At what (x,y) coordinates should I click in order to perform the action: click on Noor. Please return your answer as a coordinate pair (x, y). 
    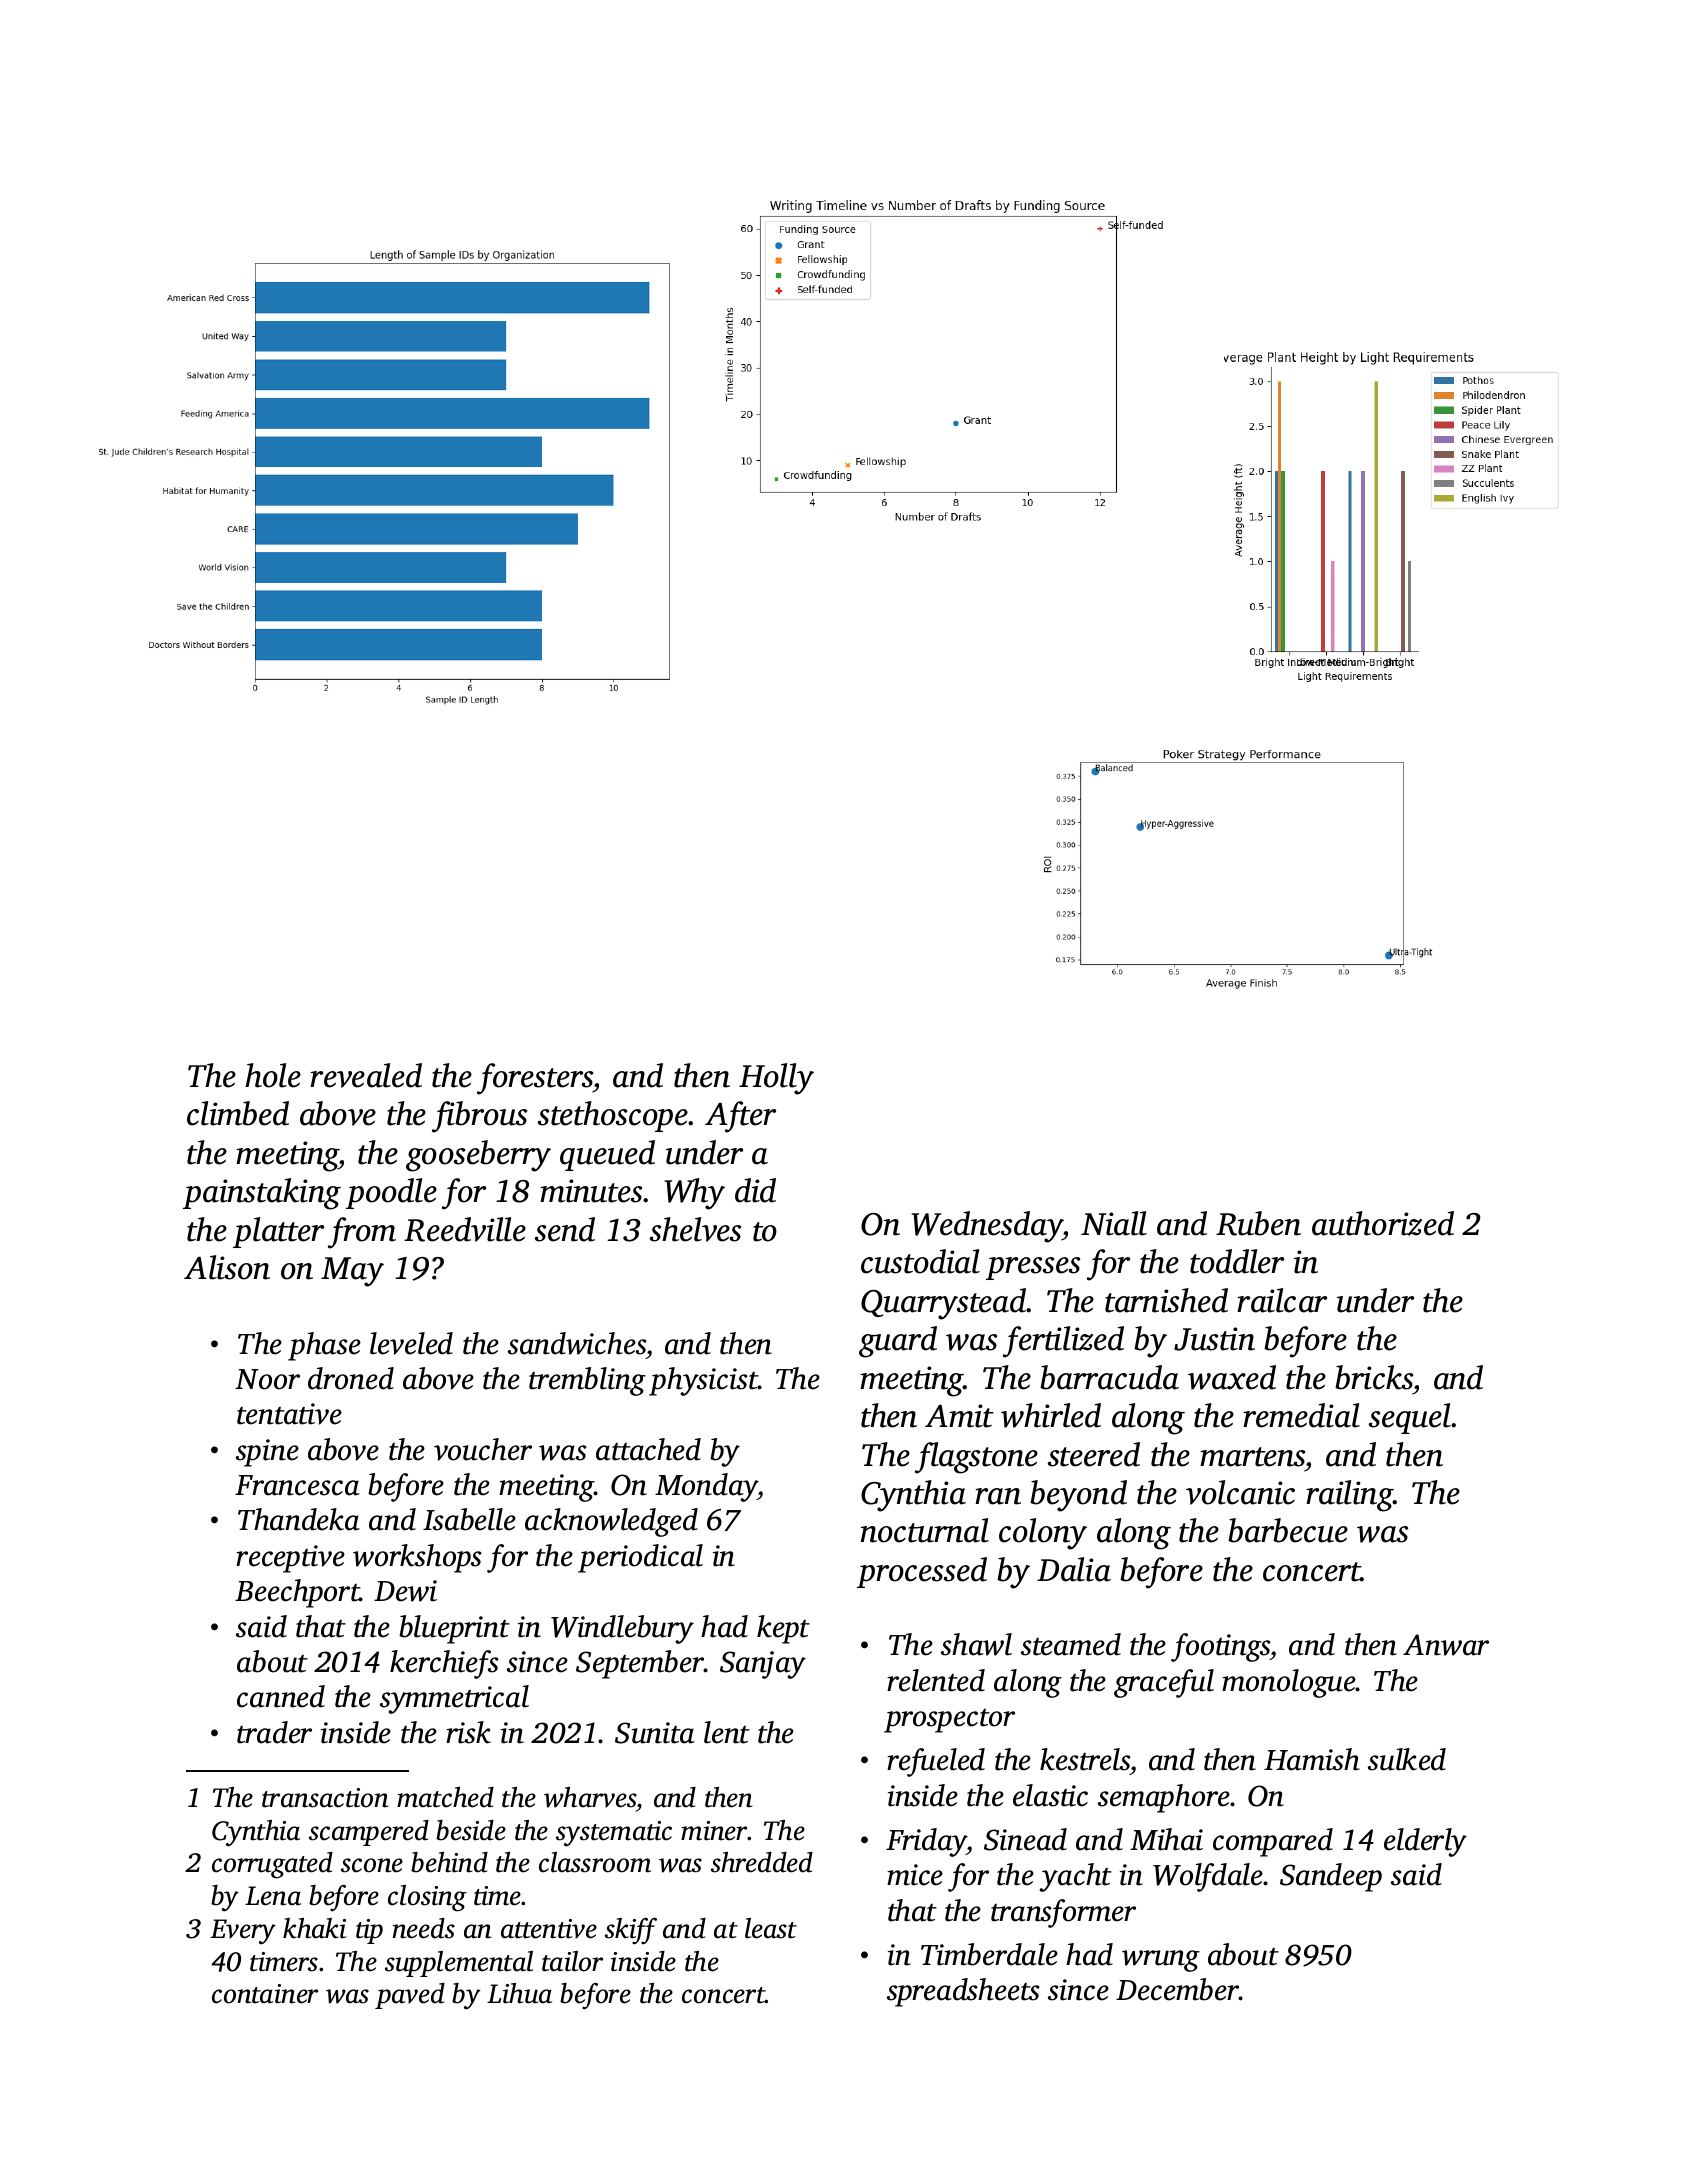
    Looking at the image, I should click on (267, 1379).
